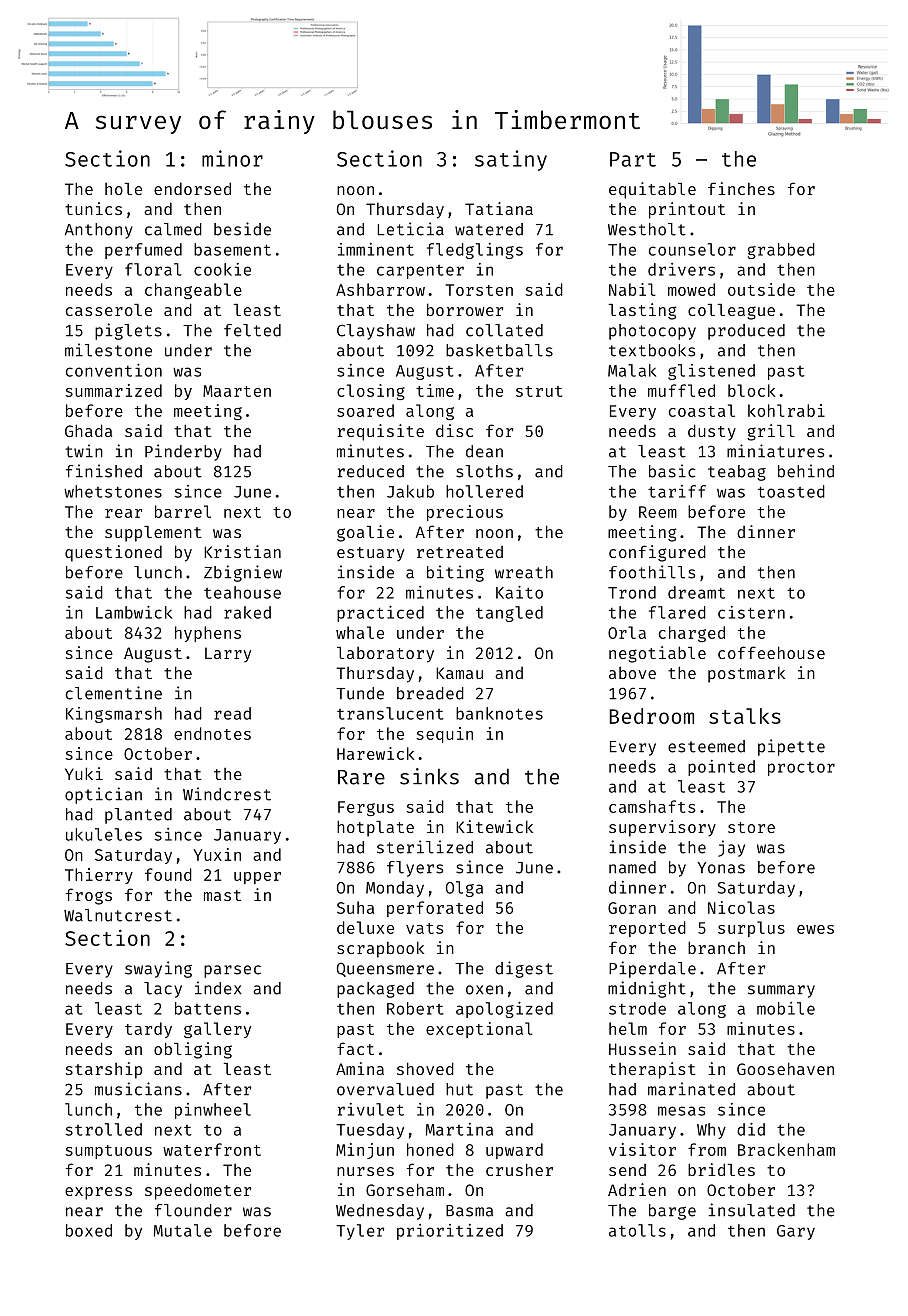  Describe the element at coordinates (761, 289) in the document. I see `outside` at that location.
